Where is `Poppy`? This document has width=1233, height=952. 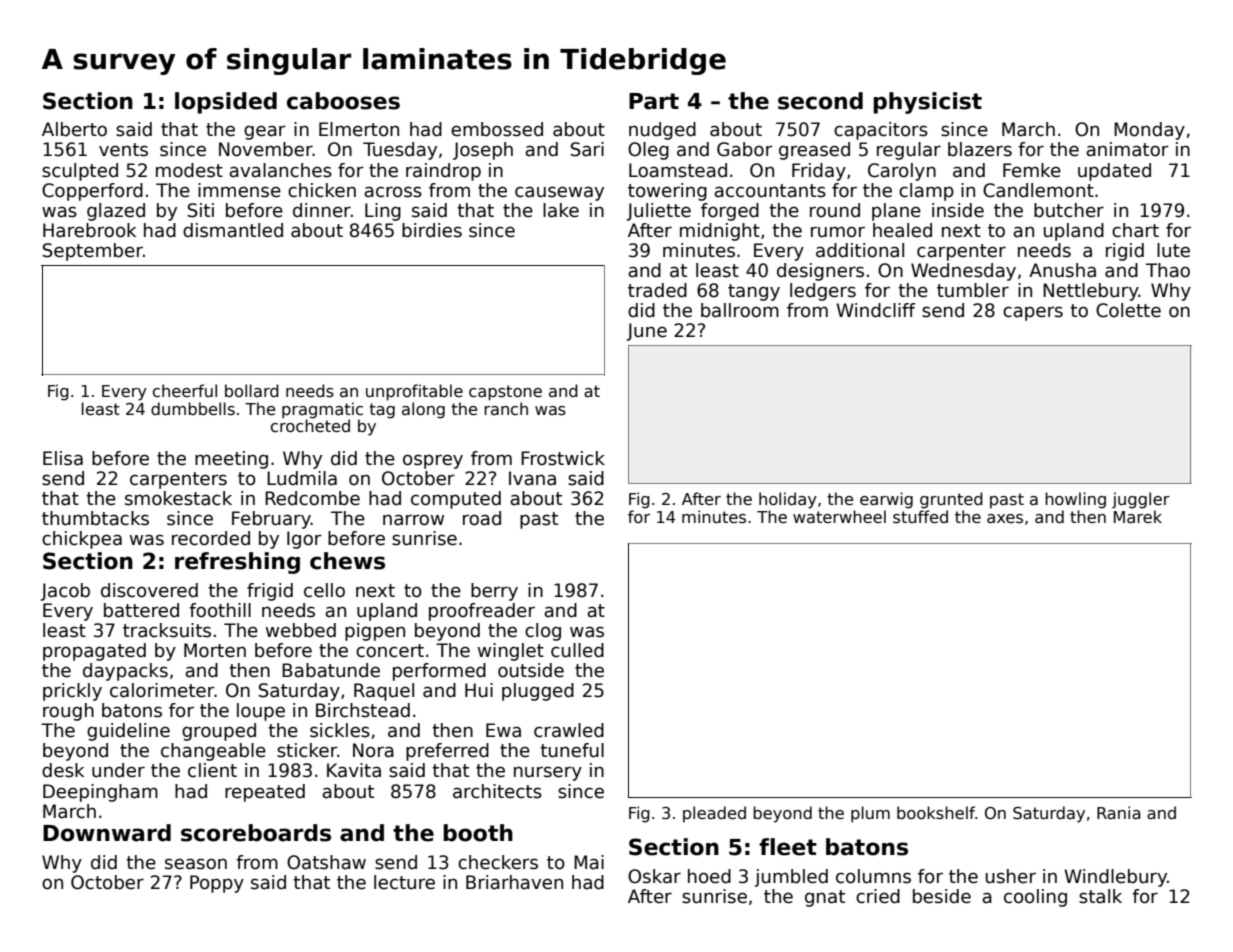
Poppy is located at coordinates (217, 884).
